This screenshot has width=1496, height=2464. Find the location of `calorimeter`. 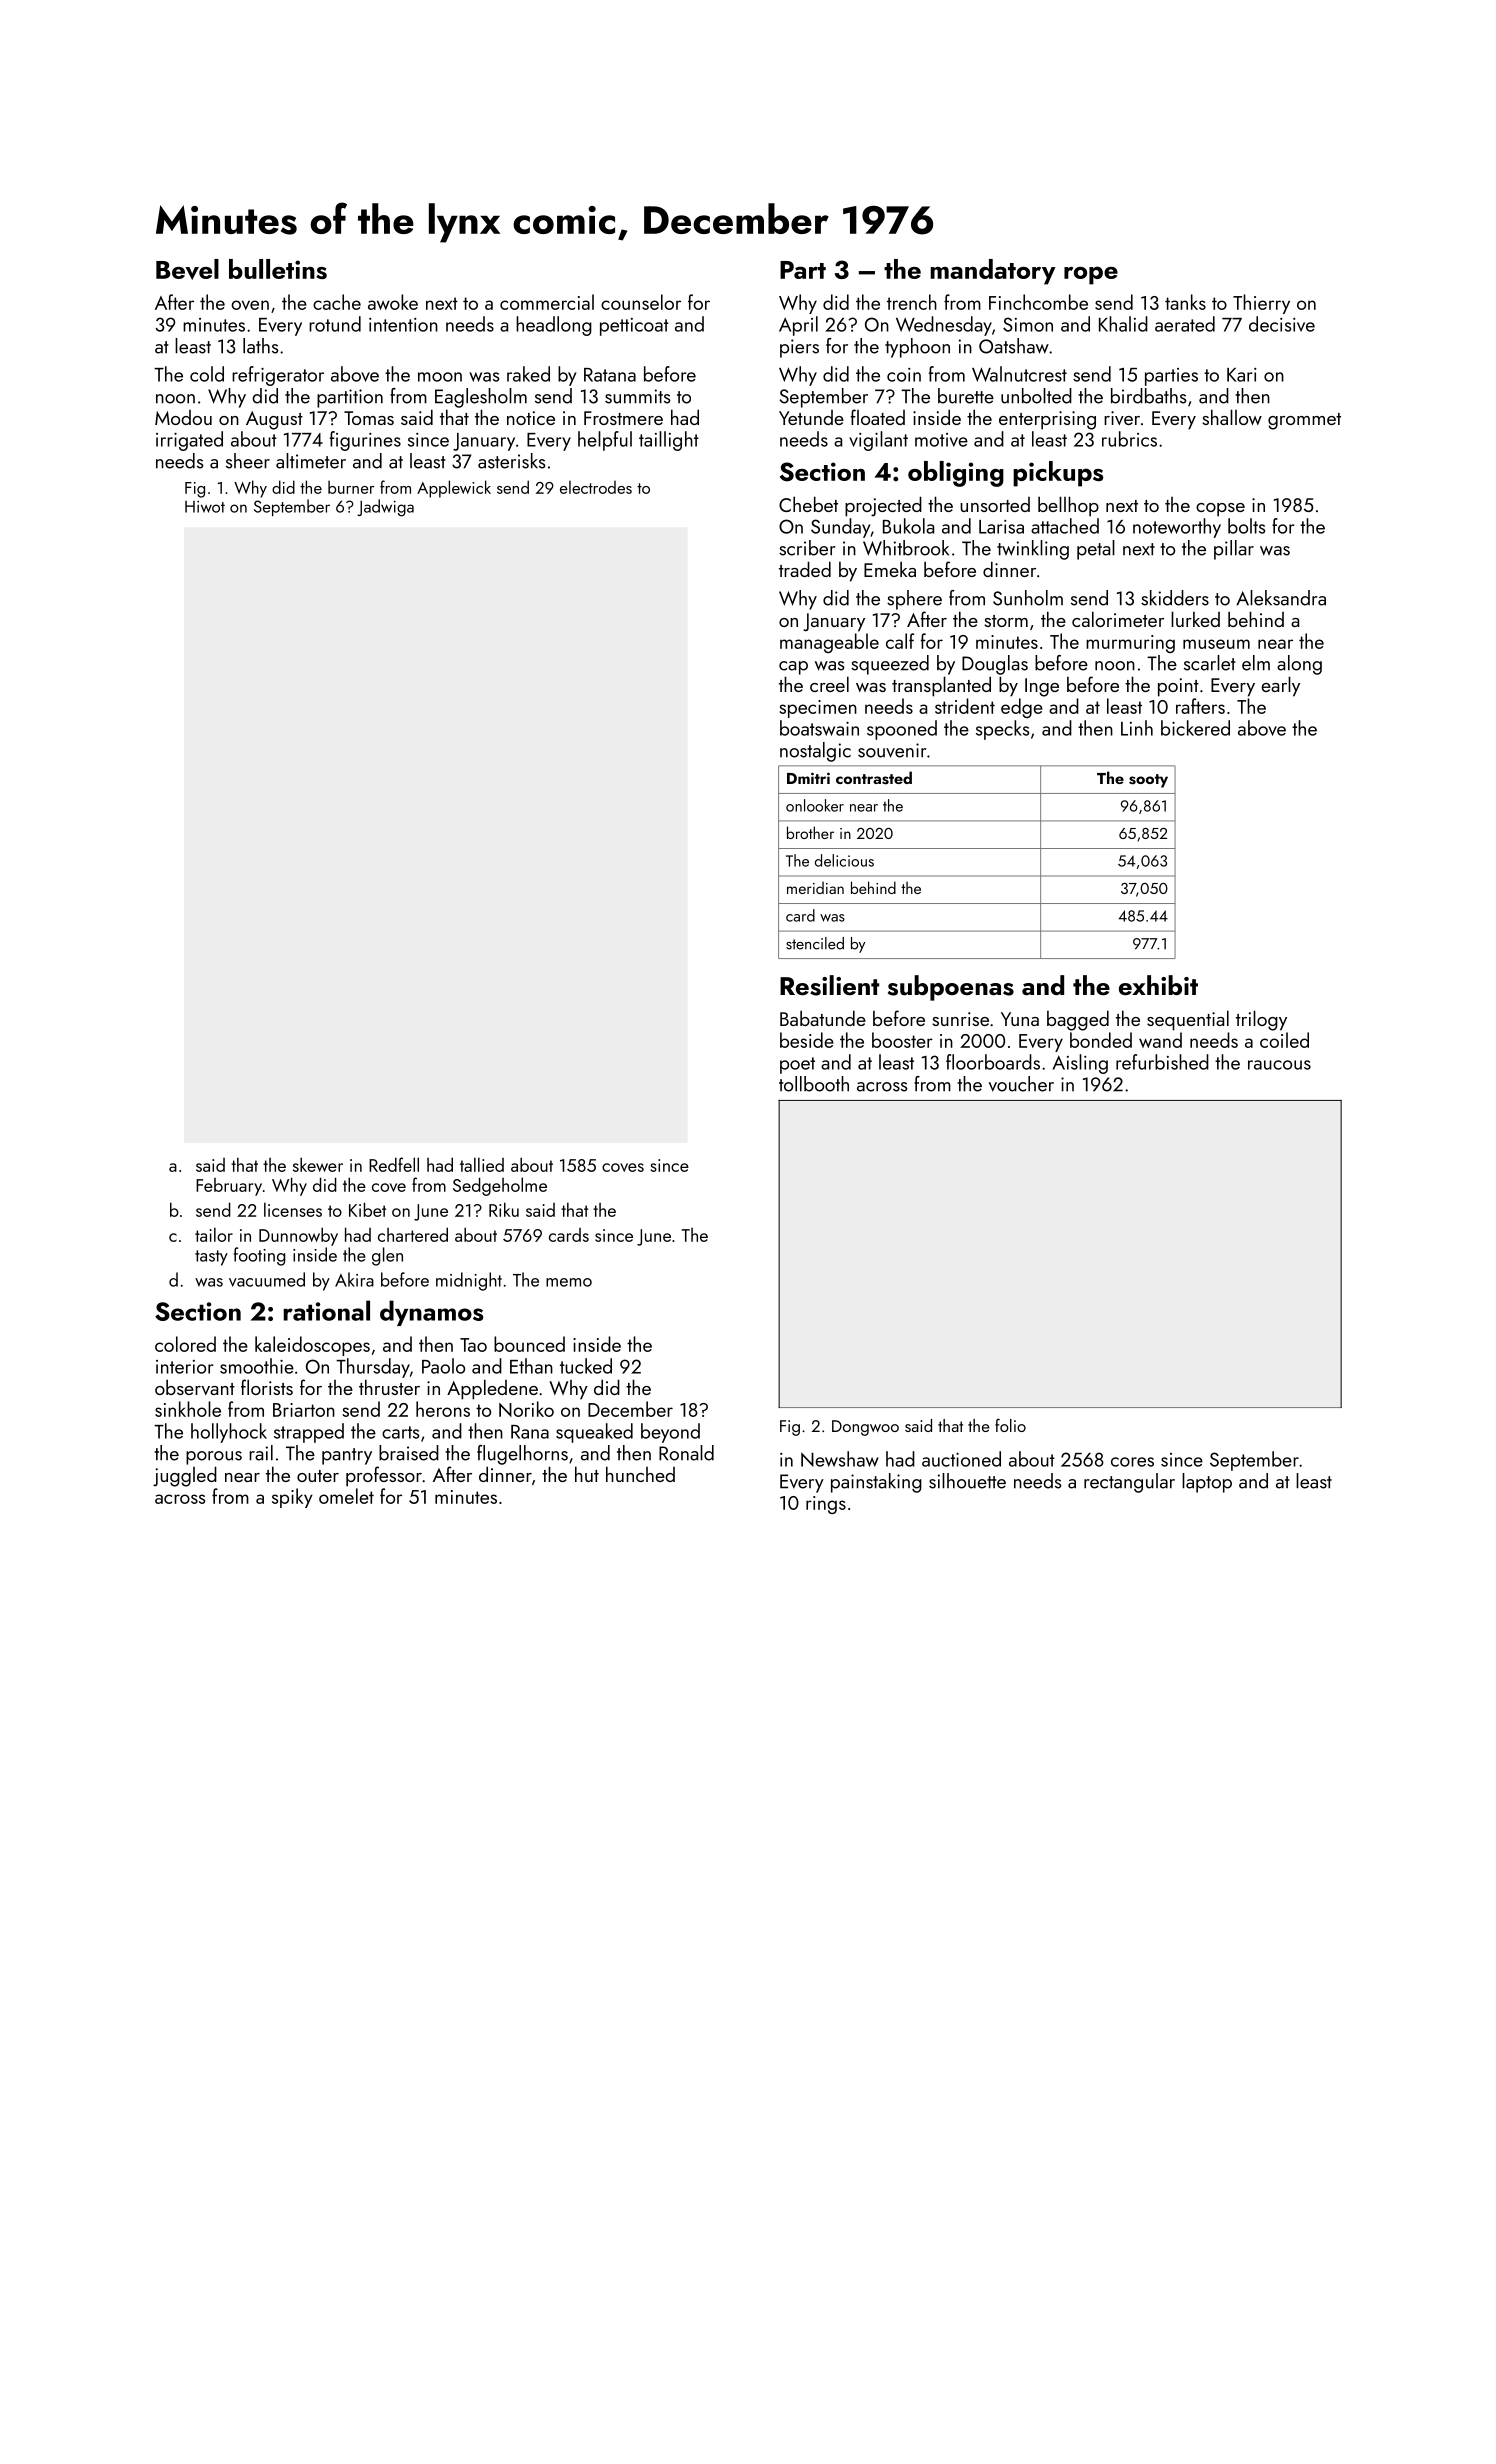

calorimeter is located at coordinates (1118, 619).
